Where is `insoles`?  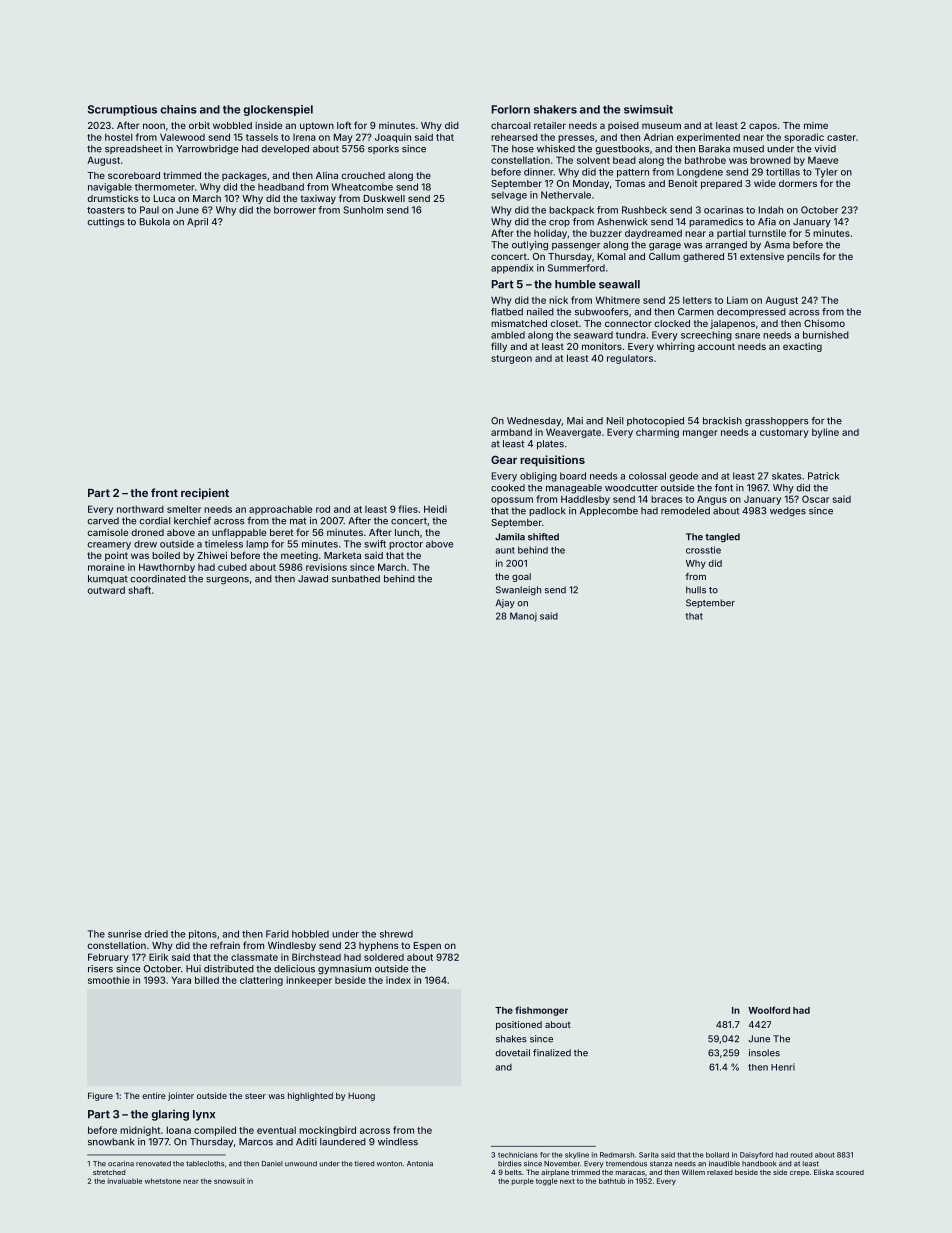 insoles is located at coordinates (764, 1053).
